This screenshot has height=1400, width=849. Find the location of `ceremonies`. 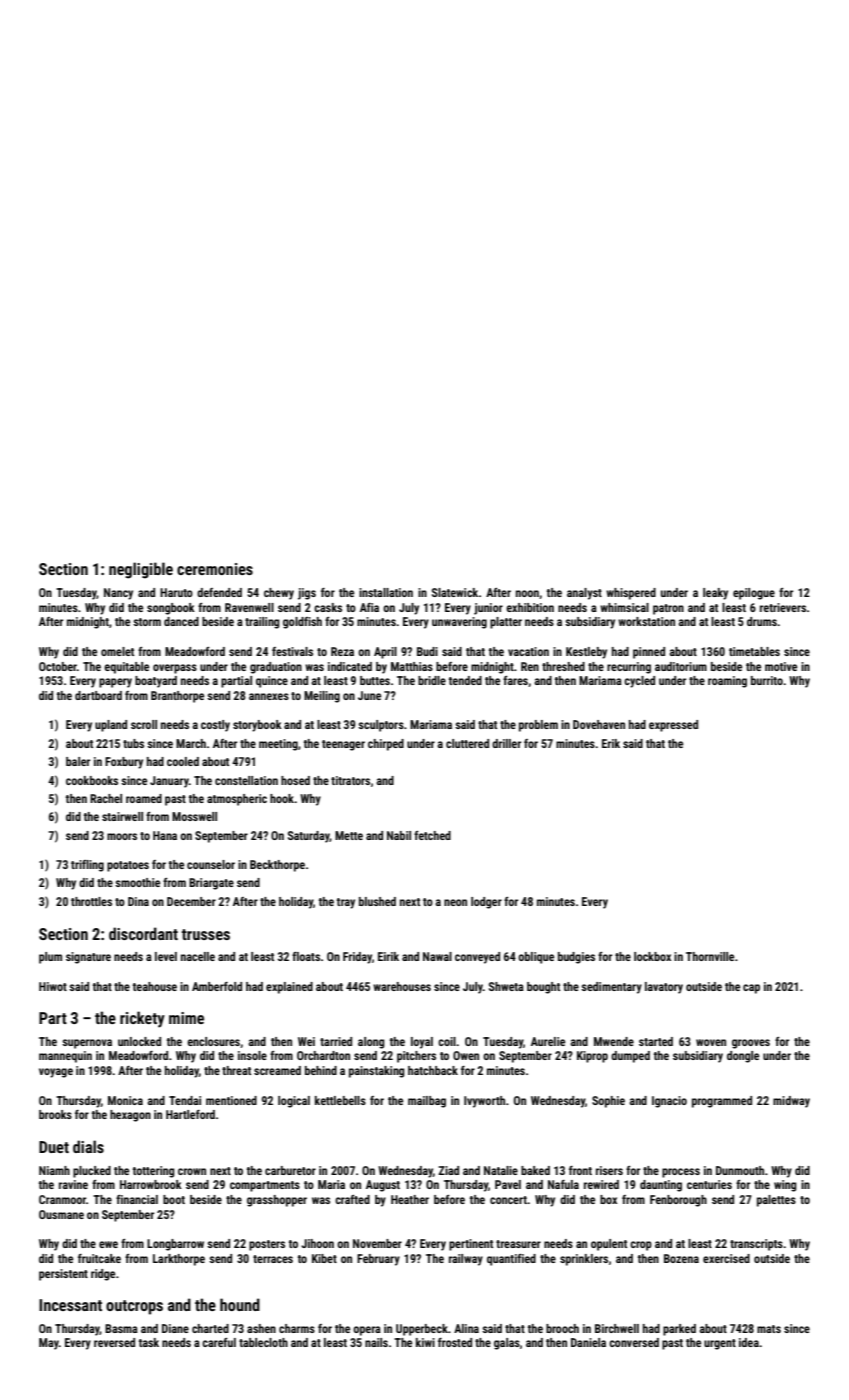

ceremonies is located at coordinates (215, 569).
